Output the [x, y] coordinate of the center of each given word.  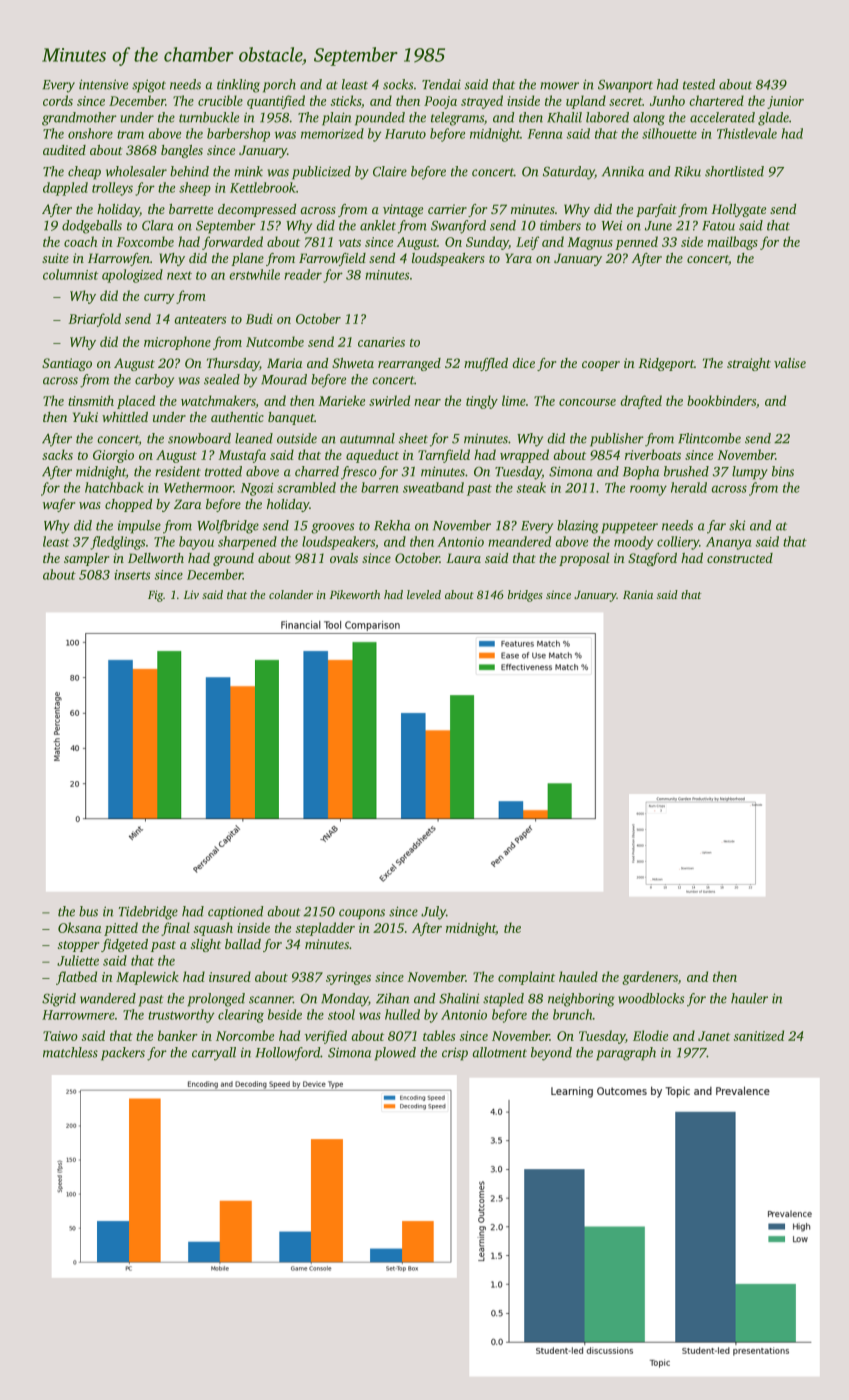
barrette [191, 209]
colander [291, 594]
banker [178, 1035]
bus [88, 911]
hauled [578, 976]
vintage [403, 210]
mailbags [732, 243]
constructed [740, 558]
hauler [749, 998]
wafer [59, 505]
